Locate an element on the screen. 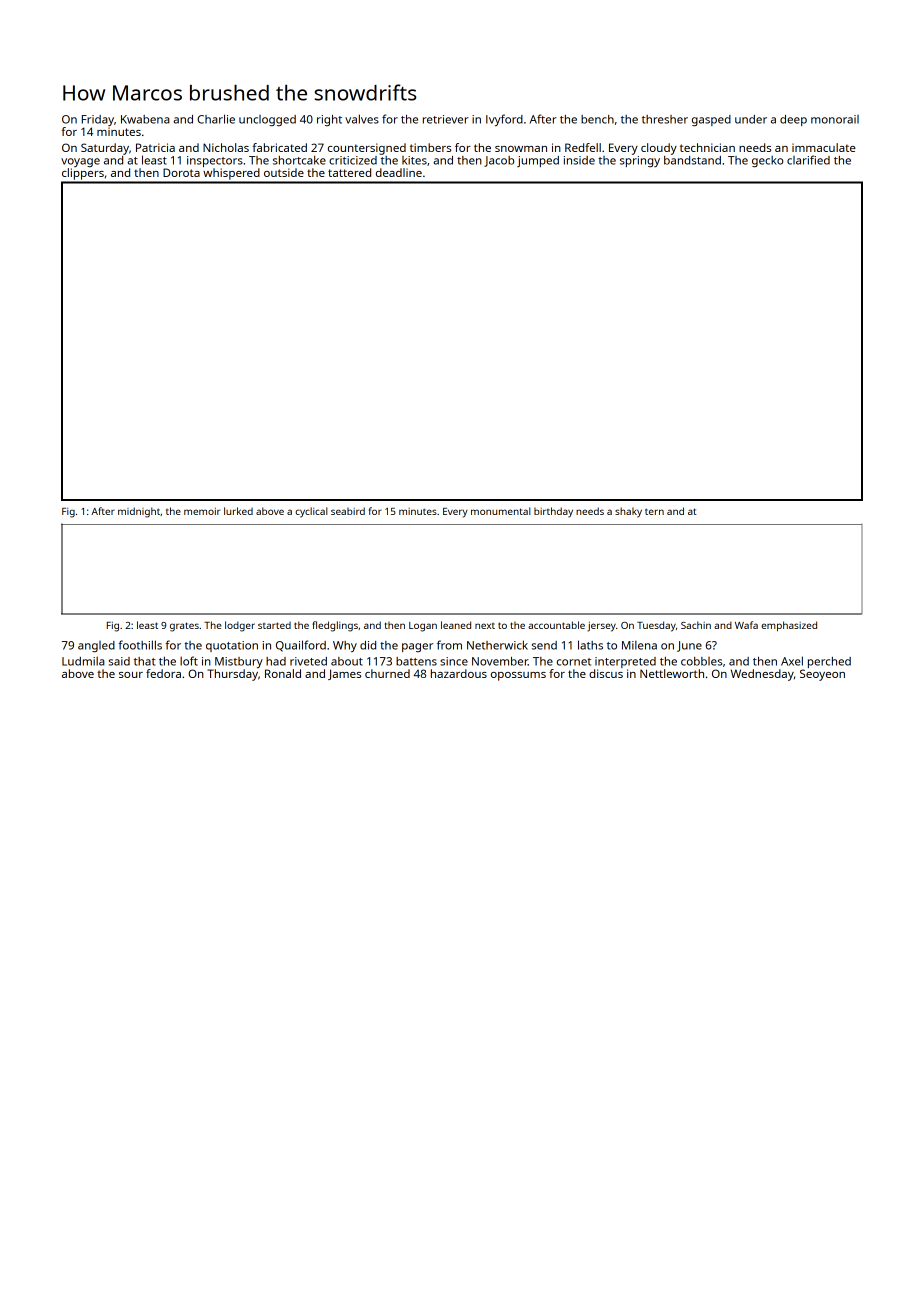 This screenshot has height=1308, width=924. voyage is located at coordinates (80, 162).
